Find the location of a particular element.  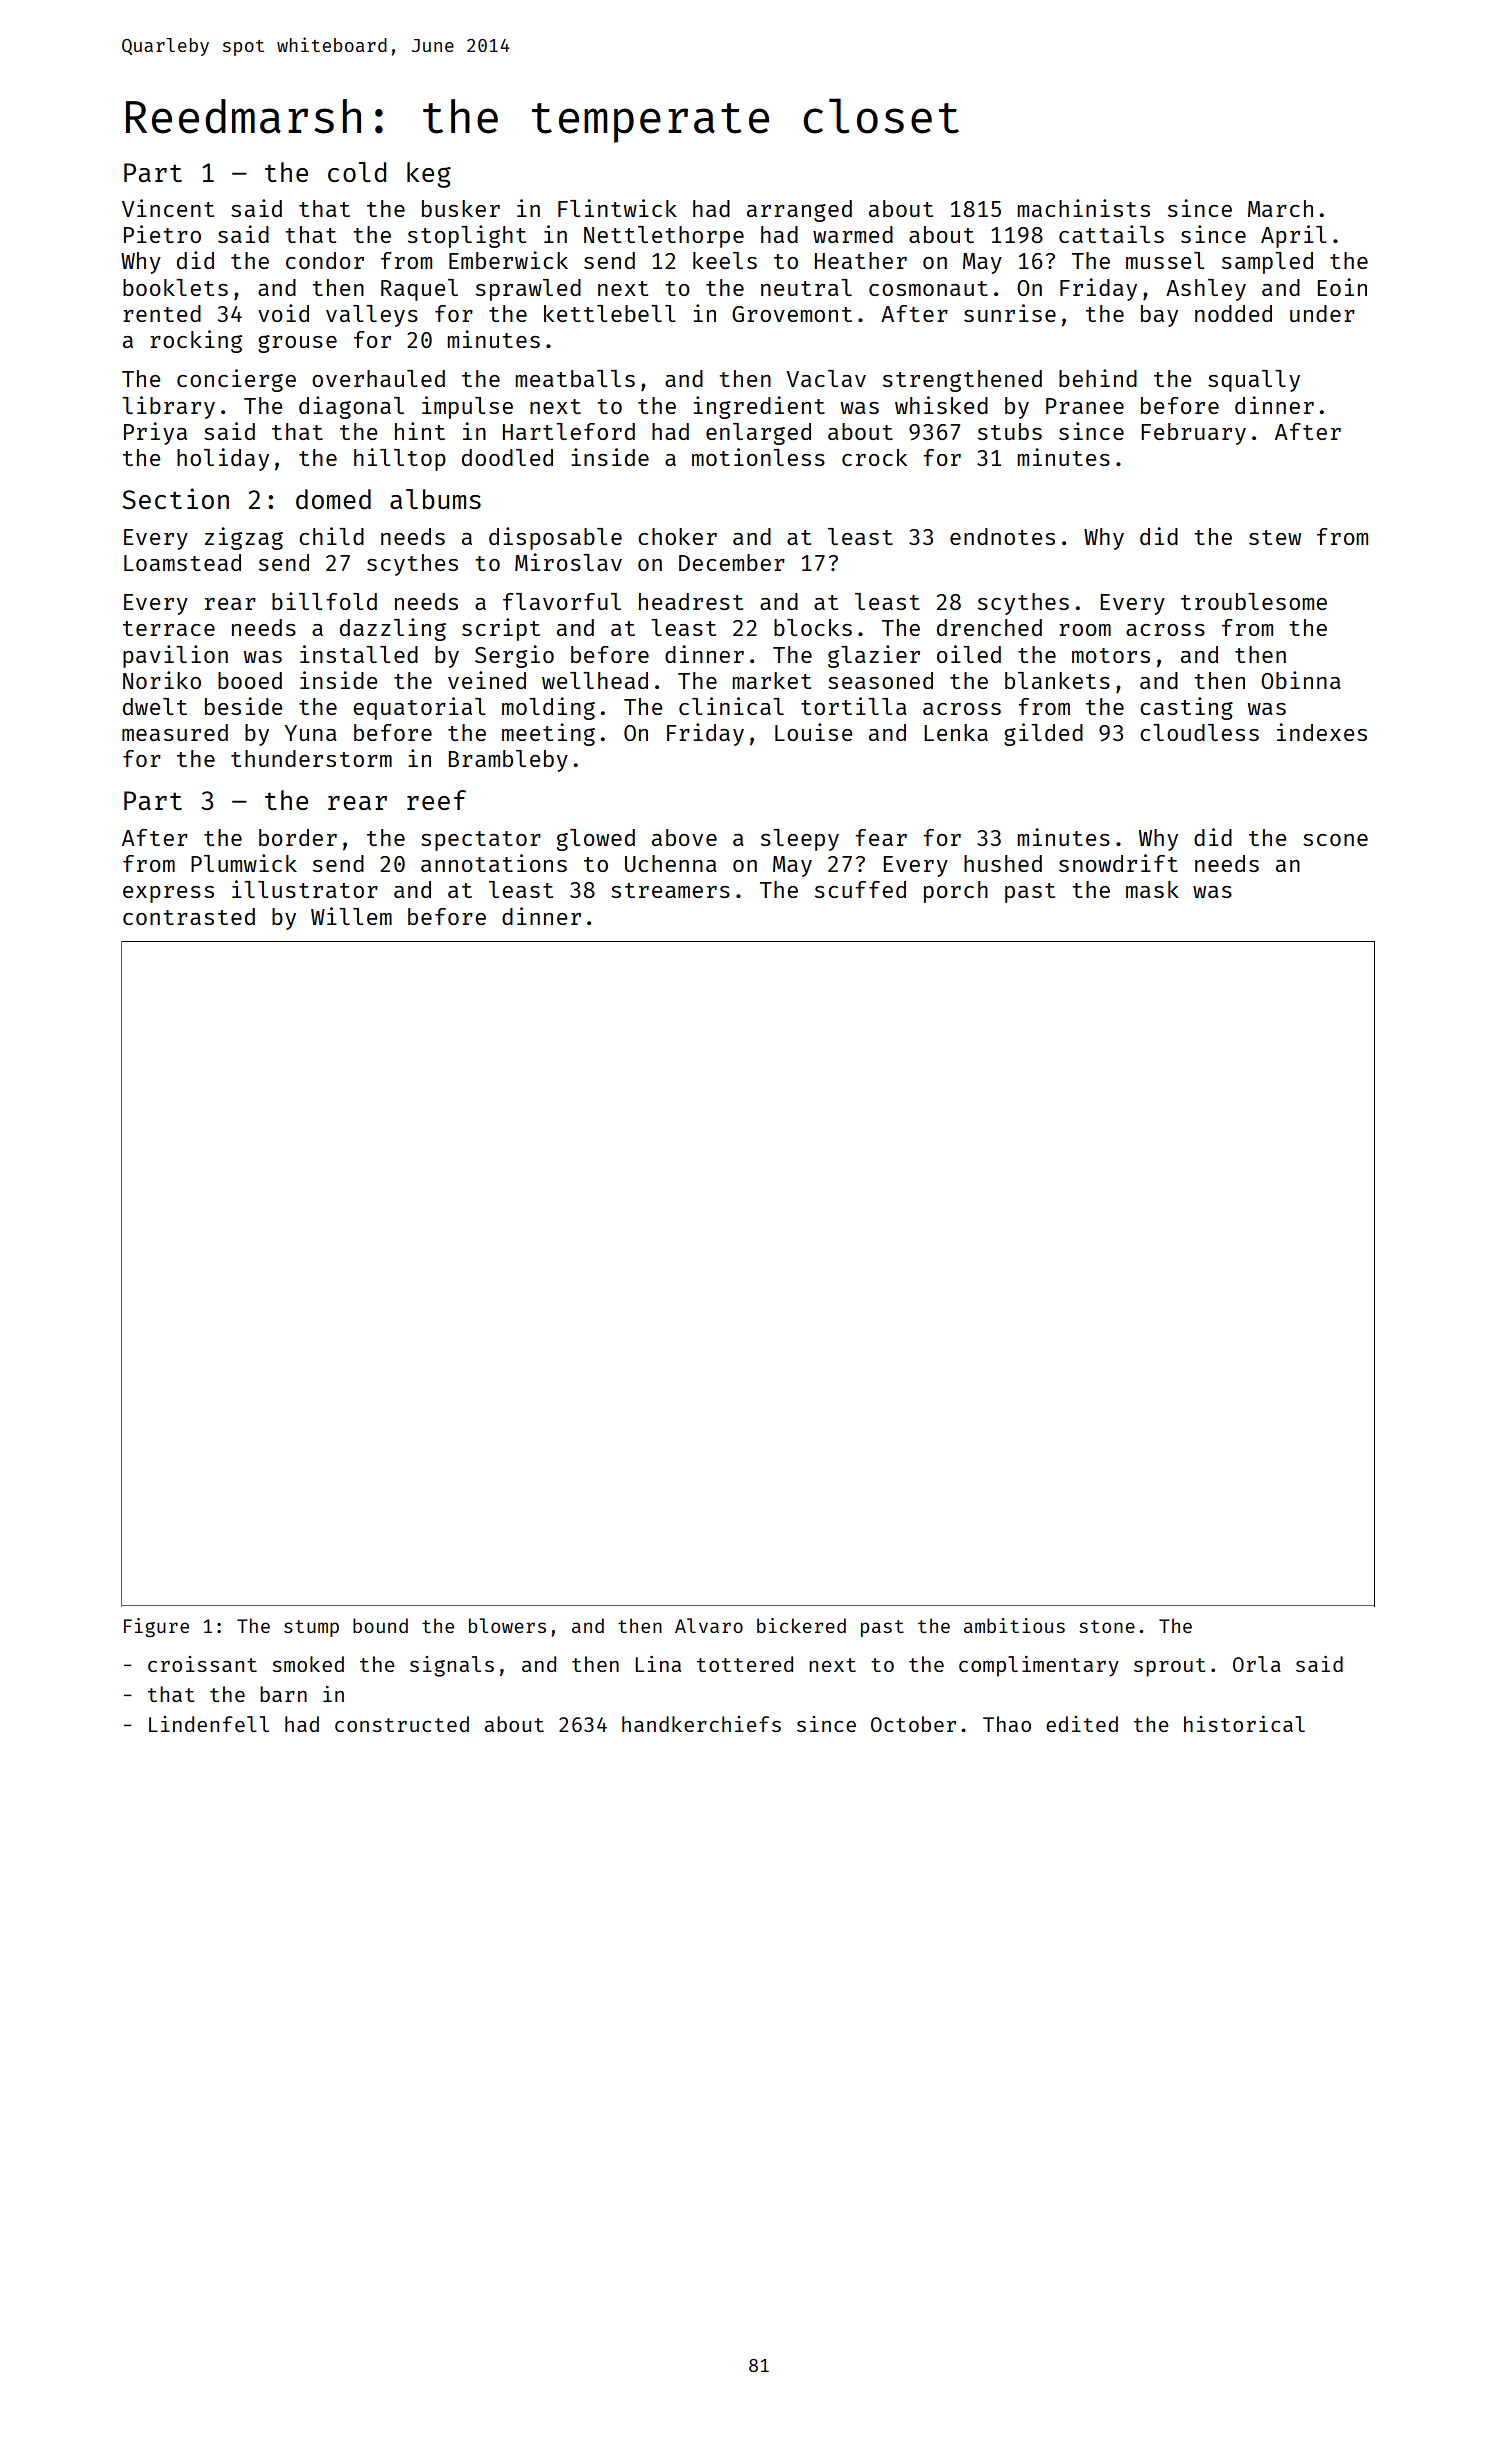

Vincent is located at coordinates (168, 208).
